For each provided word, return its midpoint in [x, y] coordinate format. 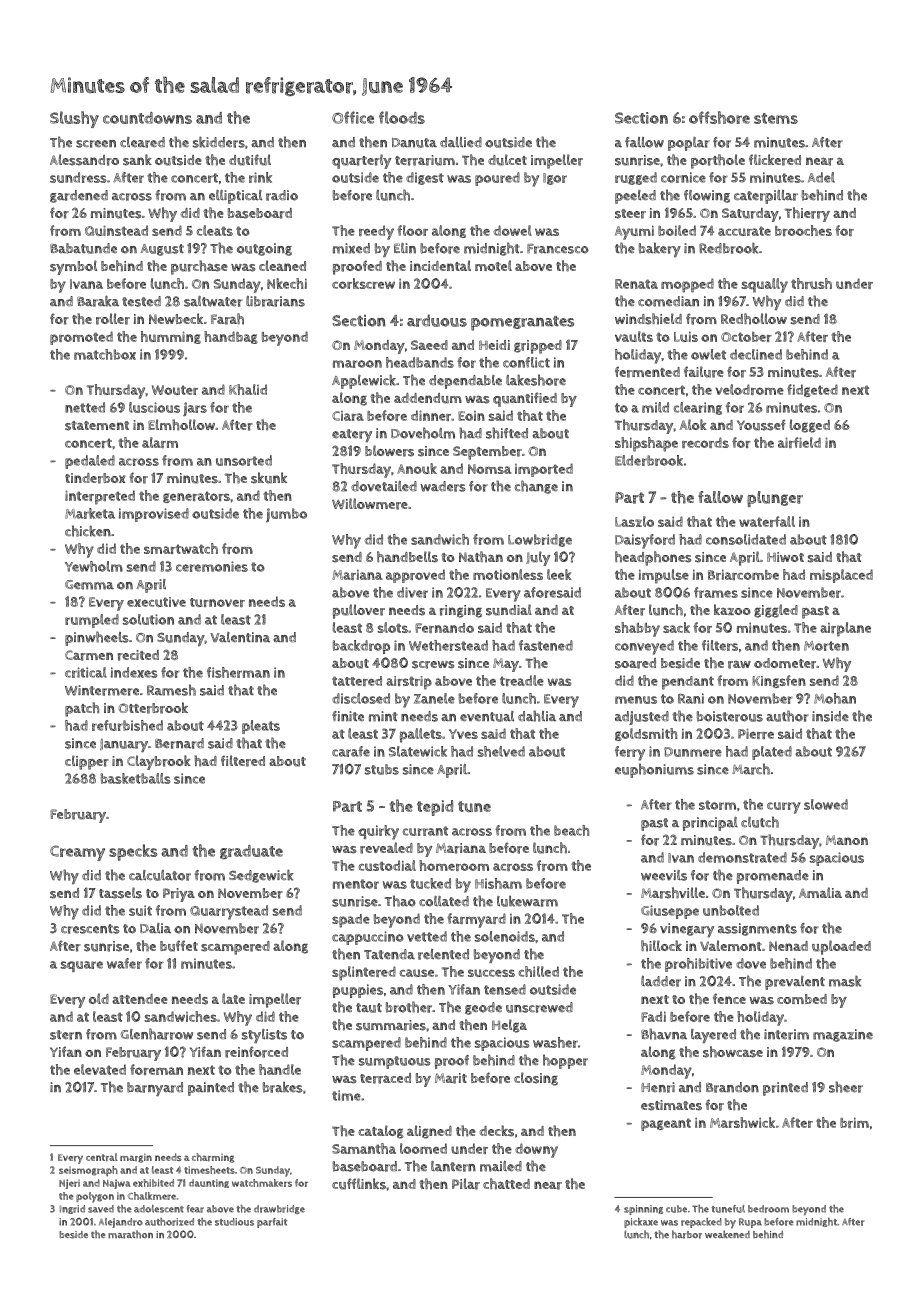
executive [156, 602]
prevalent [795, 983]
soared [635, 663]
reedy [376, 232]
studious [234, 1222]
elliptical [235, 197]
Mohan [835, 698]
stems [776, 118]
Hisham [498, 883]
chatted [506, 1184]
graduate [251, 852]
